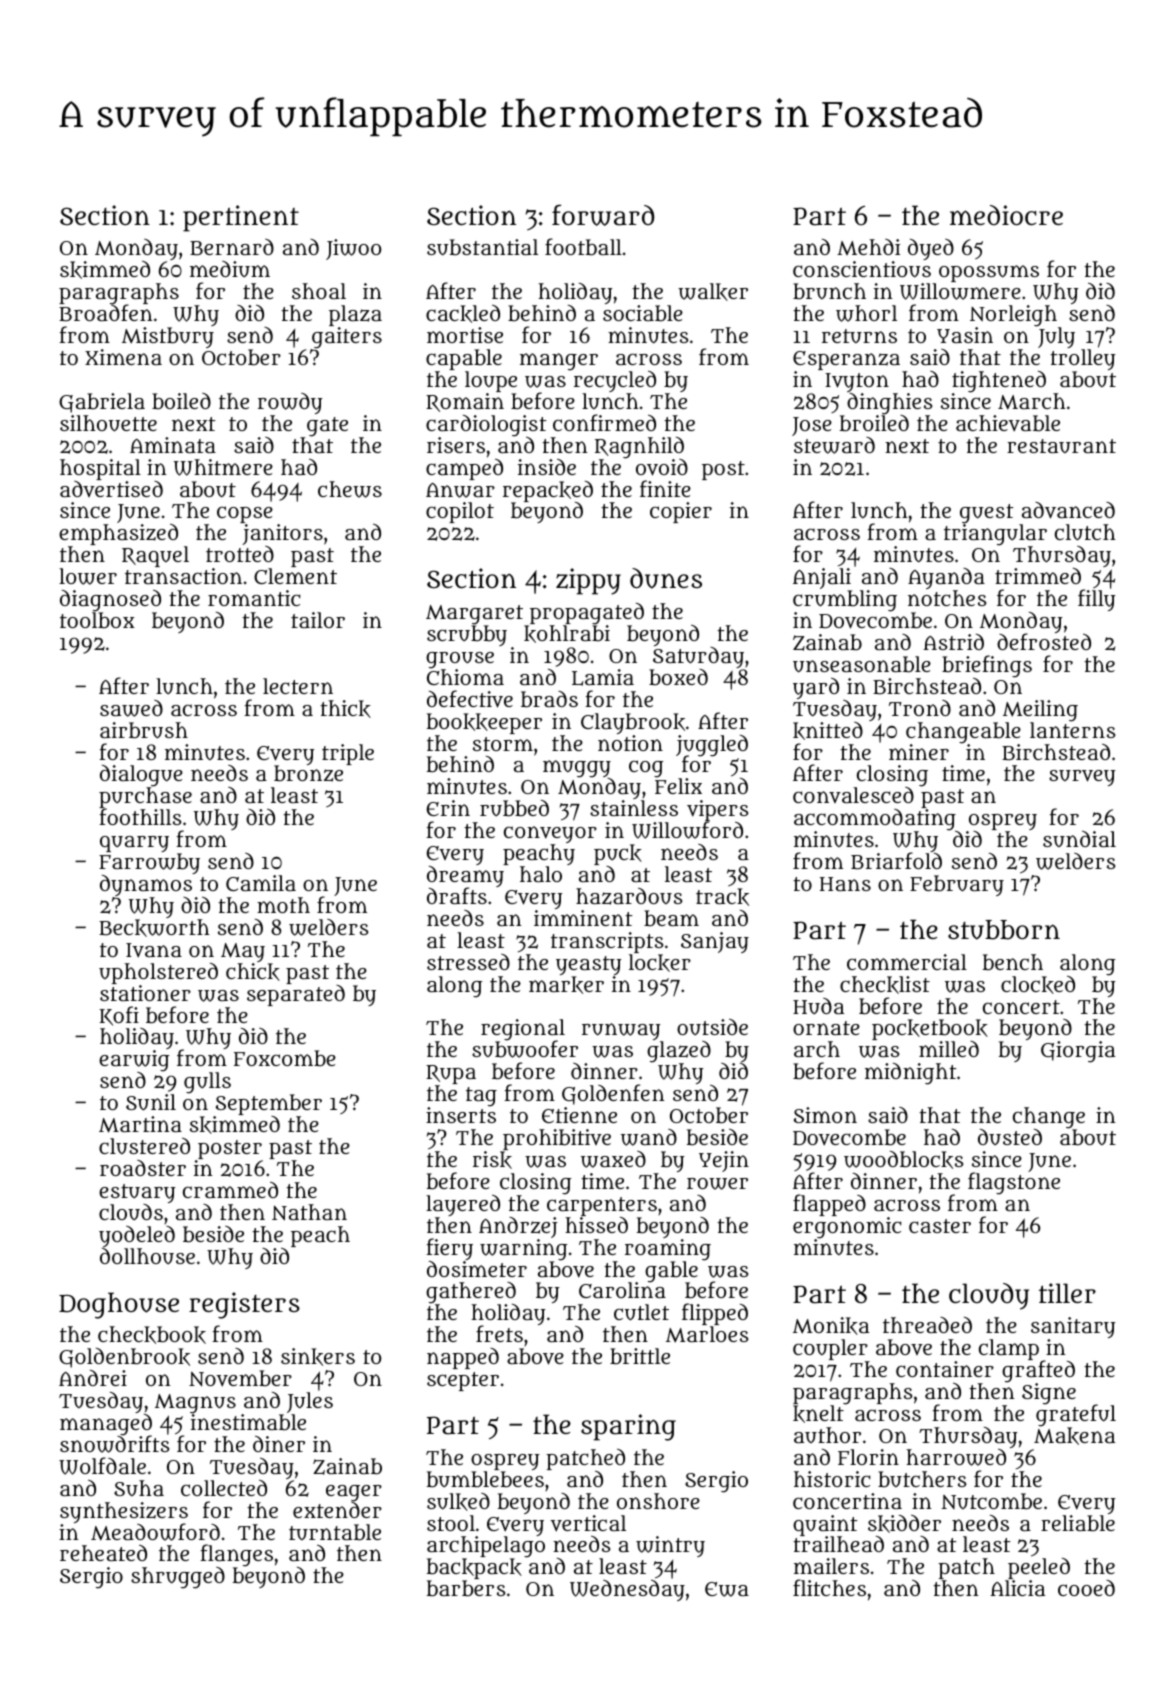 Image resolution: width=1175 pixels, height=1702 pixels. What do you see at coordinates (603, 215) in the screenshot?
I see `forward` at bounding box center [603, 215].
